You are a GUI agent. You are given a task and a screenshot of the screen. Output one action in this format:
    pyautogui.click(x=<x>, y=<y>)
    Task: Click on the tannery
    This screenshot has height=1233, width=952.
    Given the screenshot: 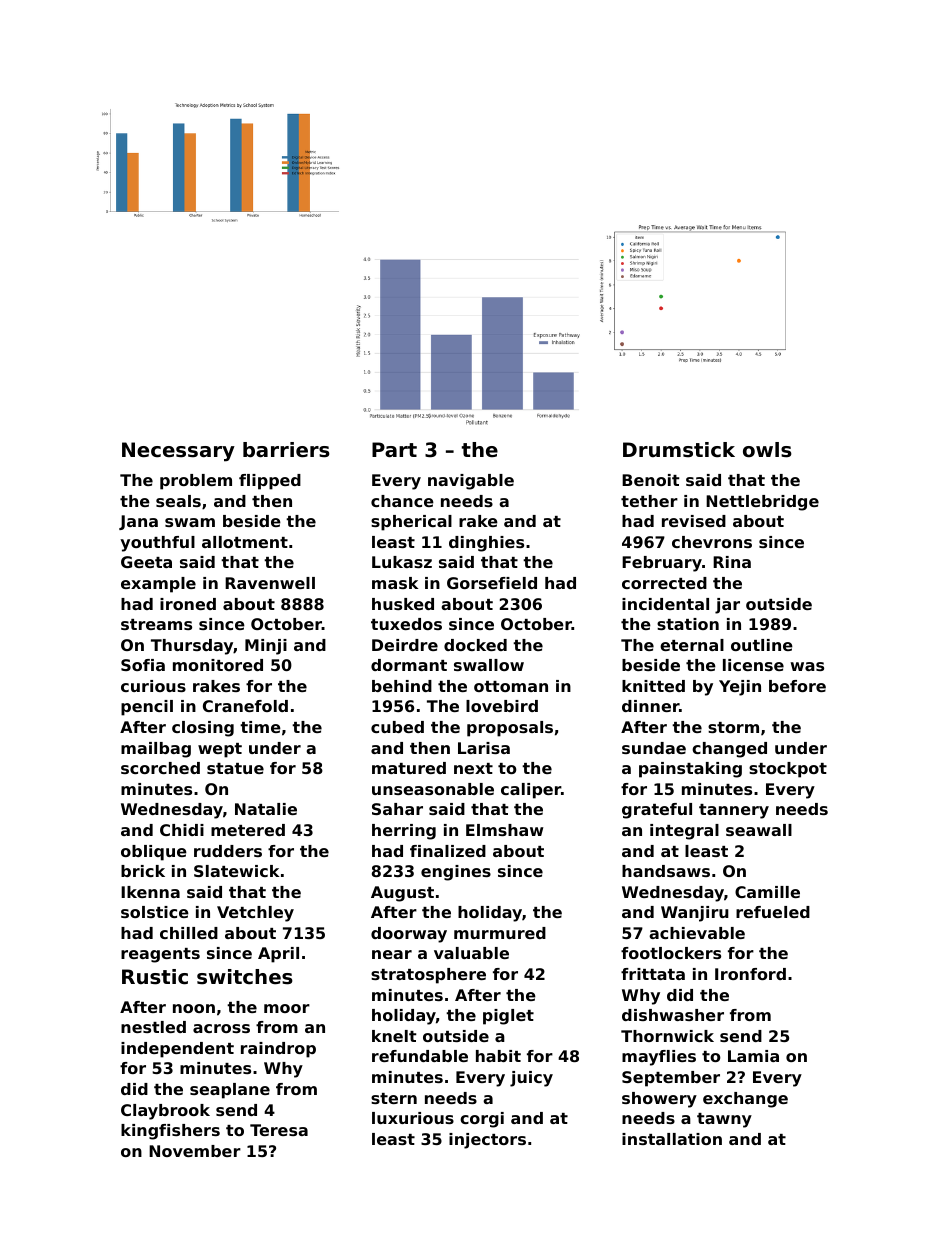 What is the action you would take?
    pyautogui.click(x=734, y=811)
